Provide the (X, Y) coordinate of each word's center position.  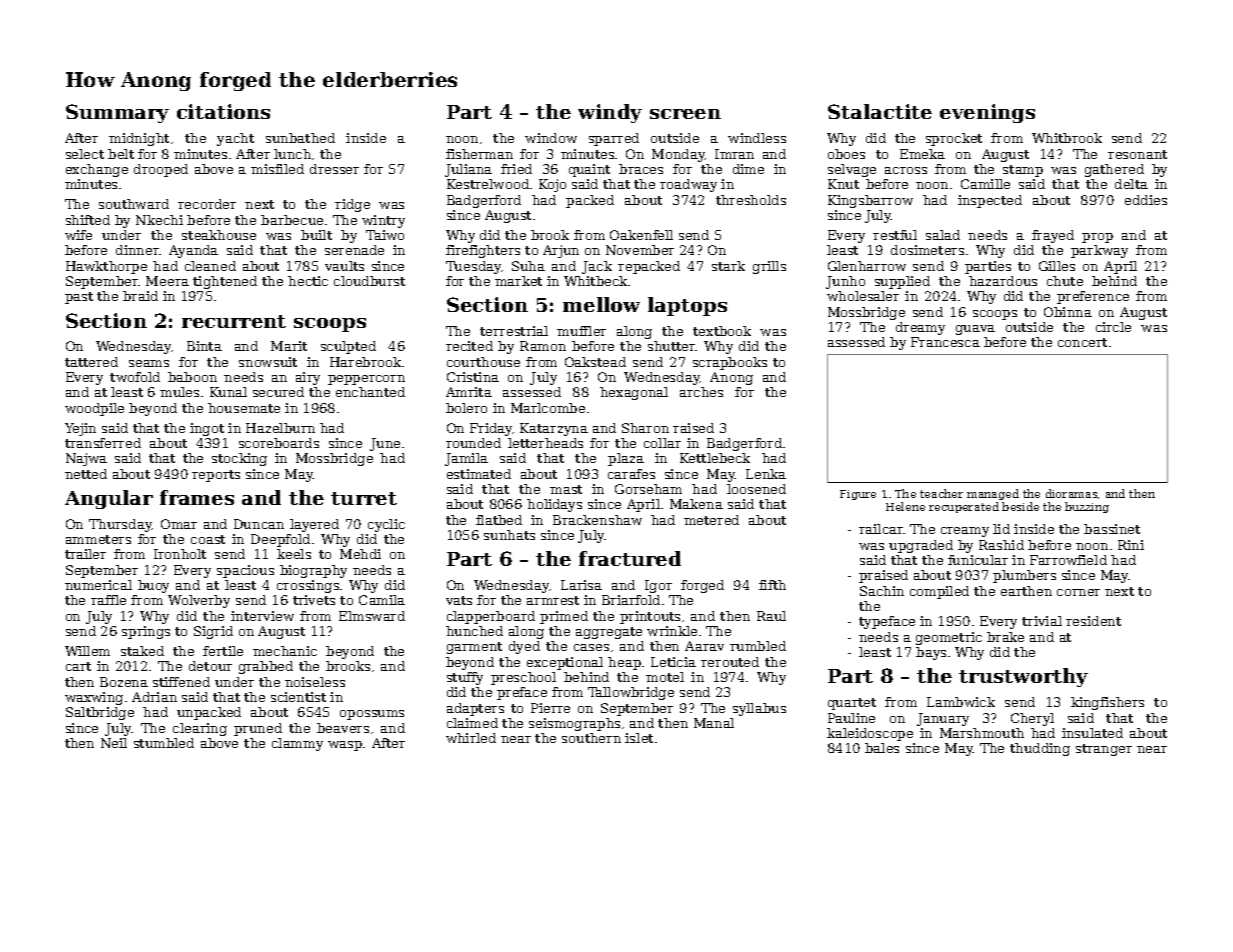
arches (701, 392)
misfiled (277, 169)
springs (146, 632)
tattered (91, 362)
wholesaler (863, 296)
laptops (687, 306)
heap (624, 663)
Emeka (922, 154)
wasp (345, 746)
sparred (614, 139)
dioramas (1071, 493)
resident (1093, 621)
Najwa (86, 459)
